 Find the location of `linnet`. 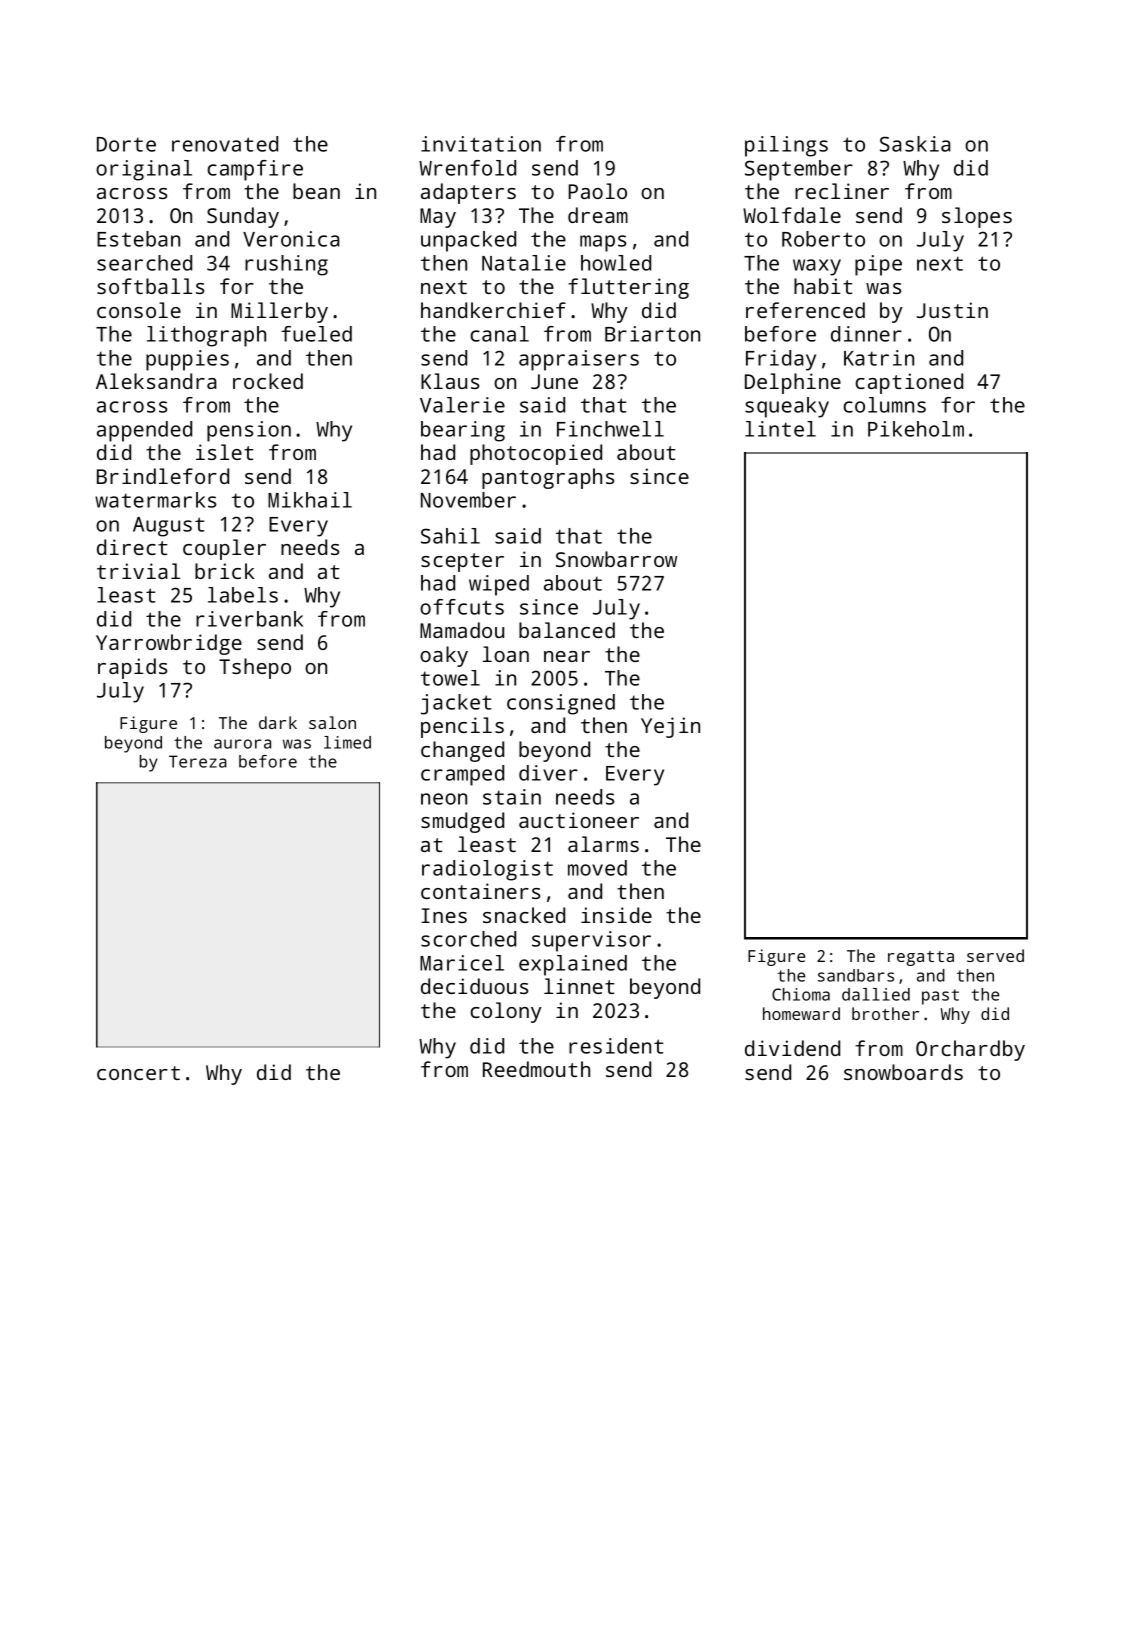

linnet is located at coordinates (579, 986).
